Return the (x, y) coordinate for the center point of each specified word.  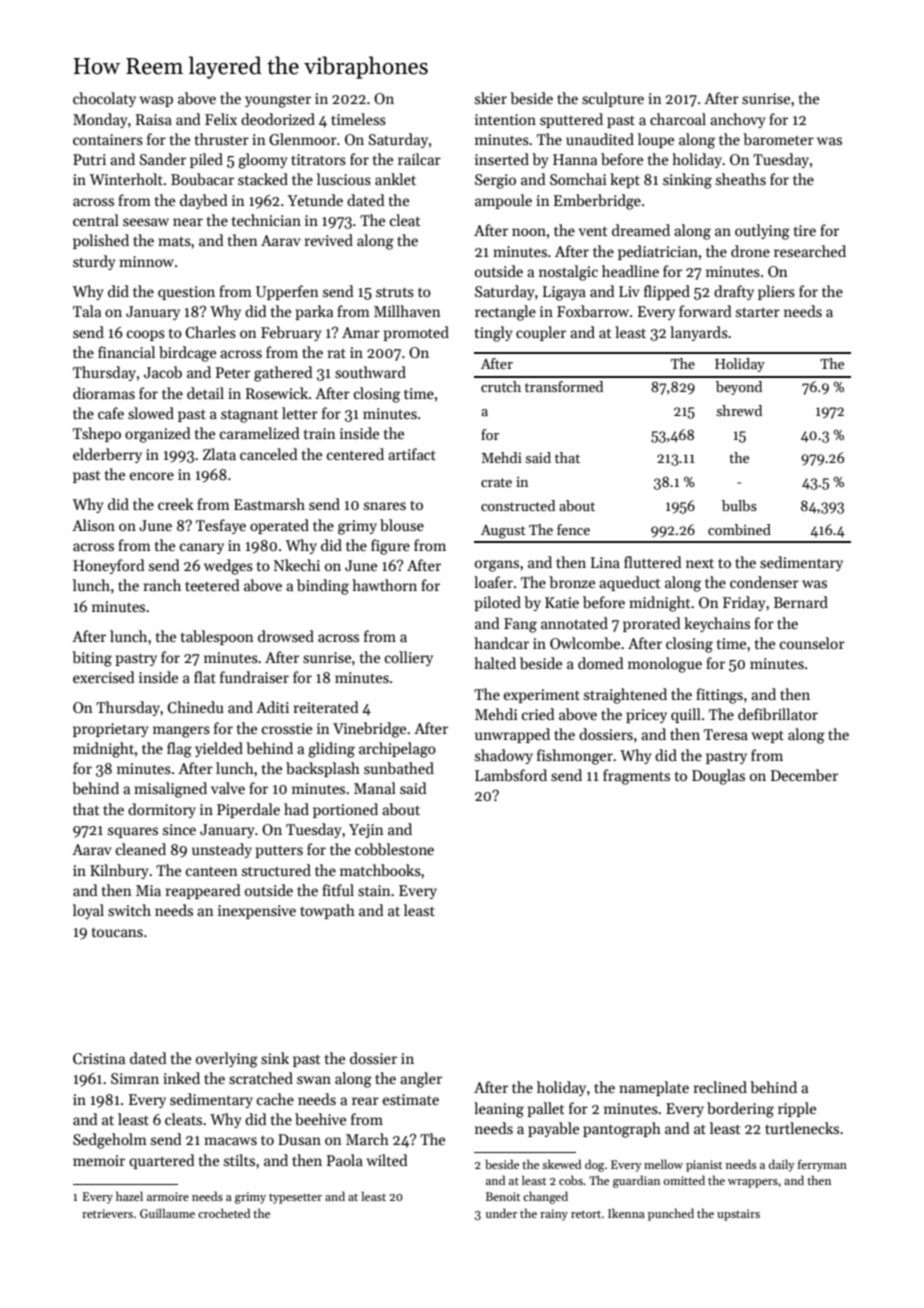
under (501, 1213)
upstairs (738, 1215)
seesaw (146, 222)
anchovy (737, 120)
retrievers (107, 1213)
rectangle (505, 313)
